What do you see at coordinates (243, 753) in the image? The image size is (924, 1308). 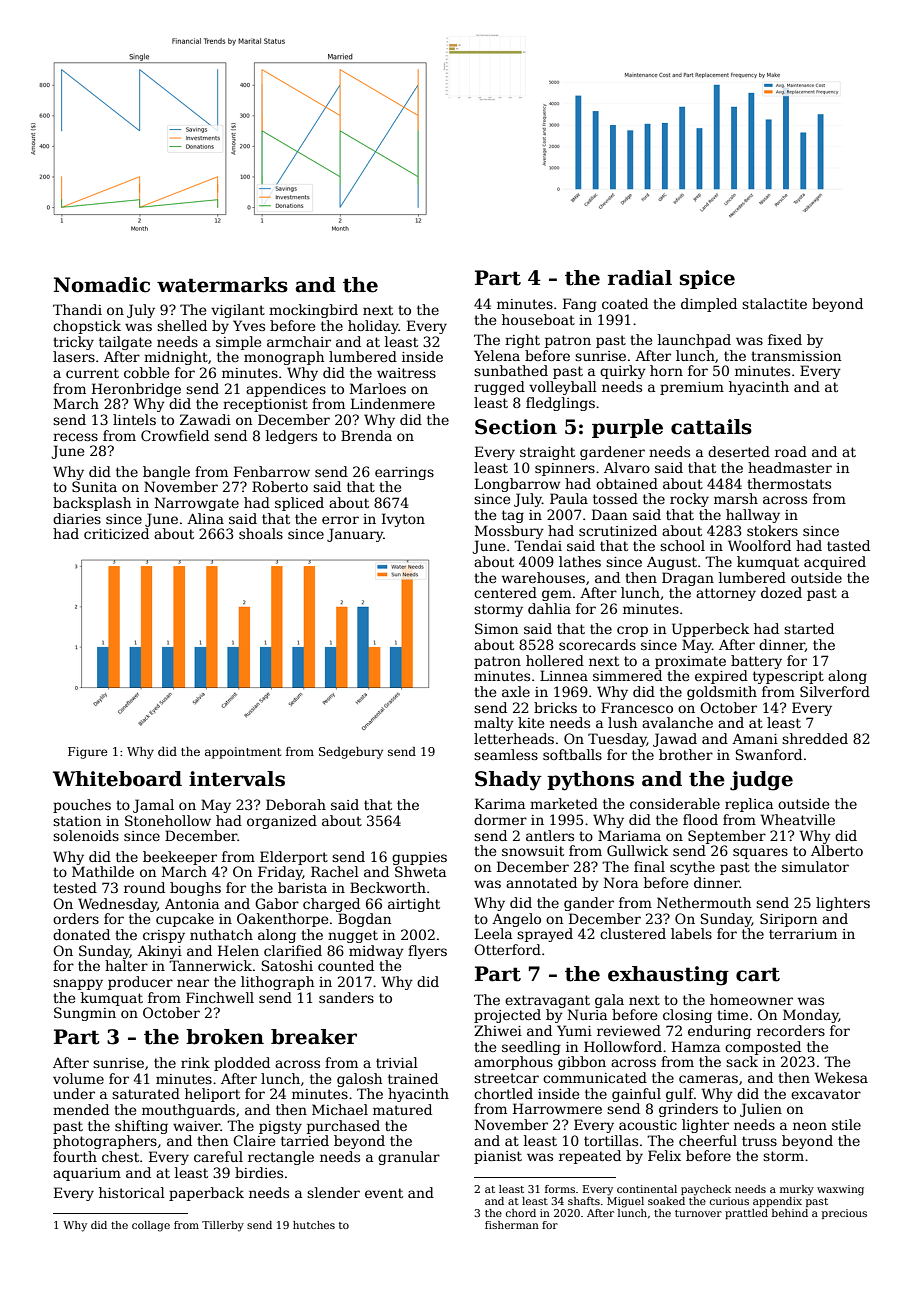 I see `appointment` at bounding box center [243, 753].
